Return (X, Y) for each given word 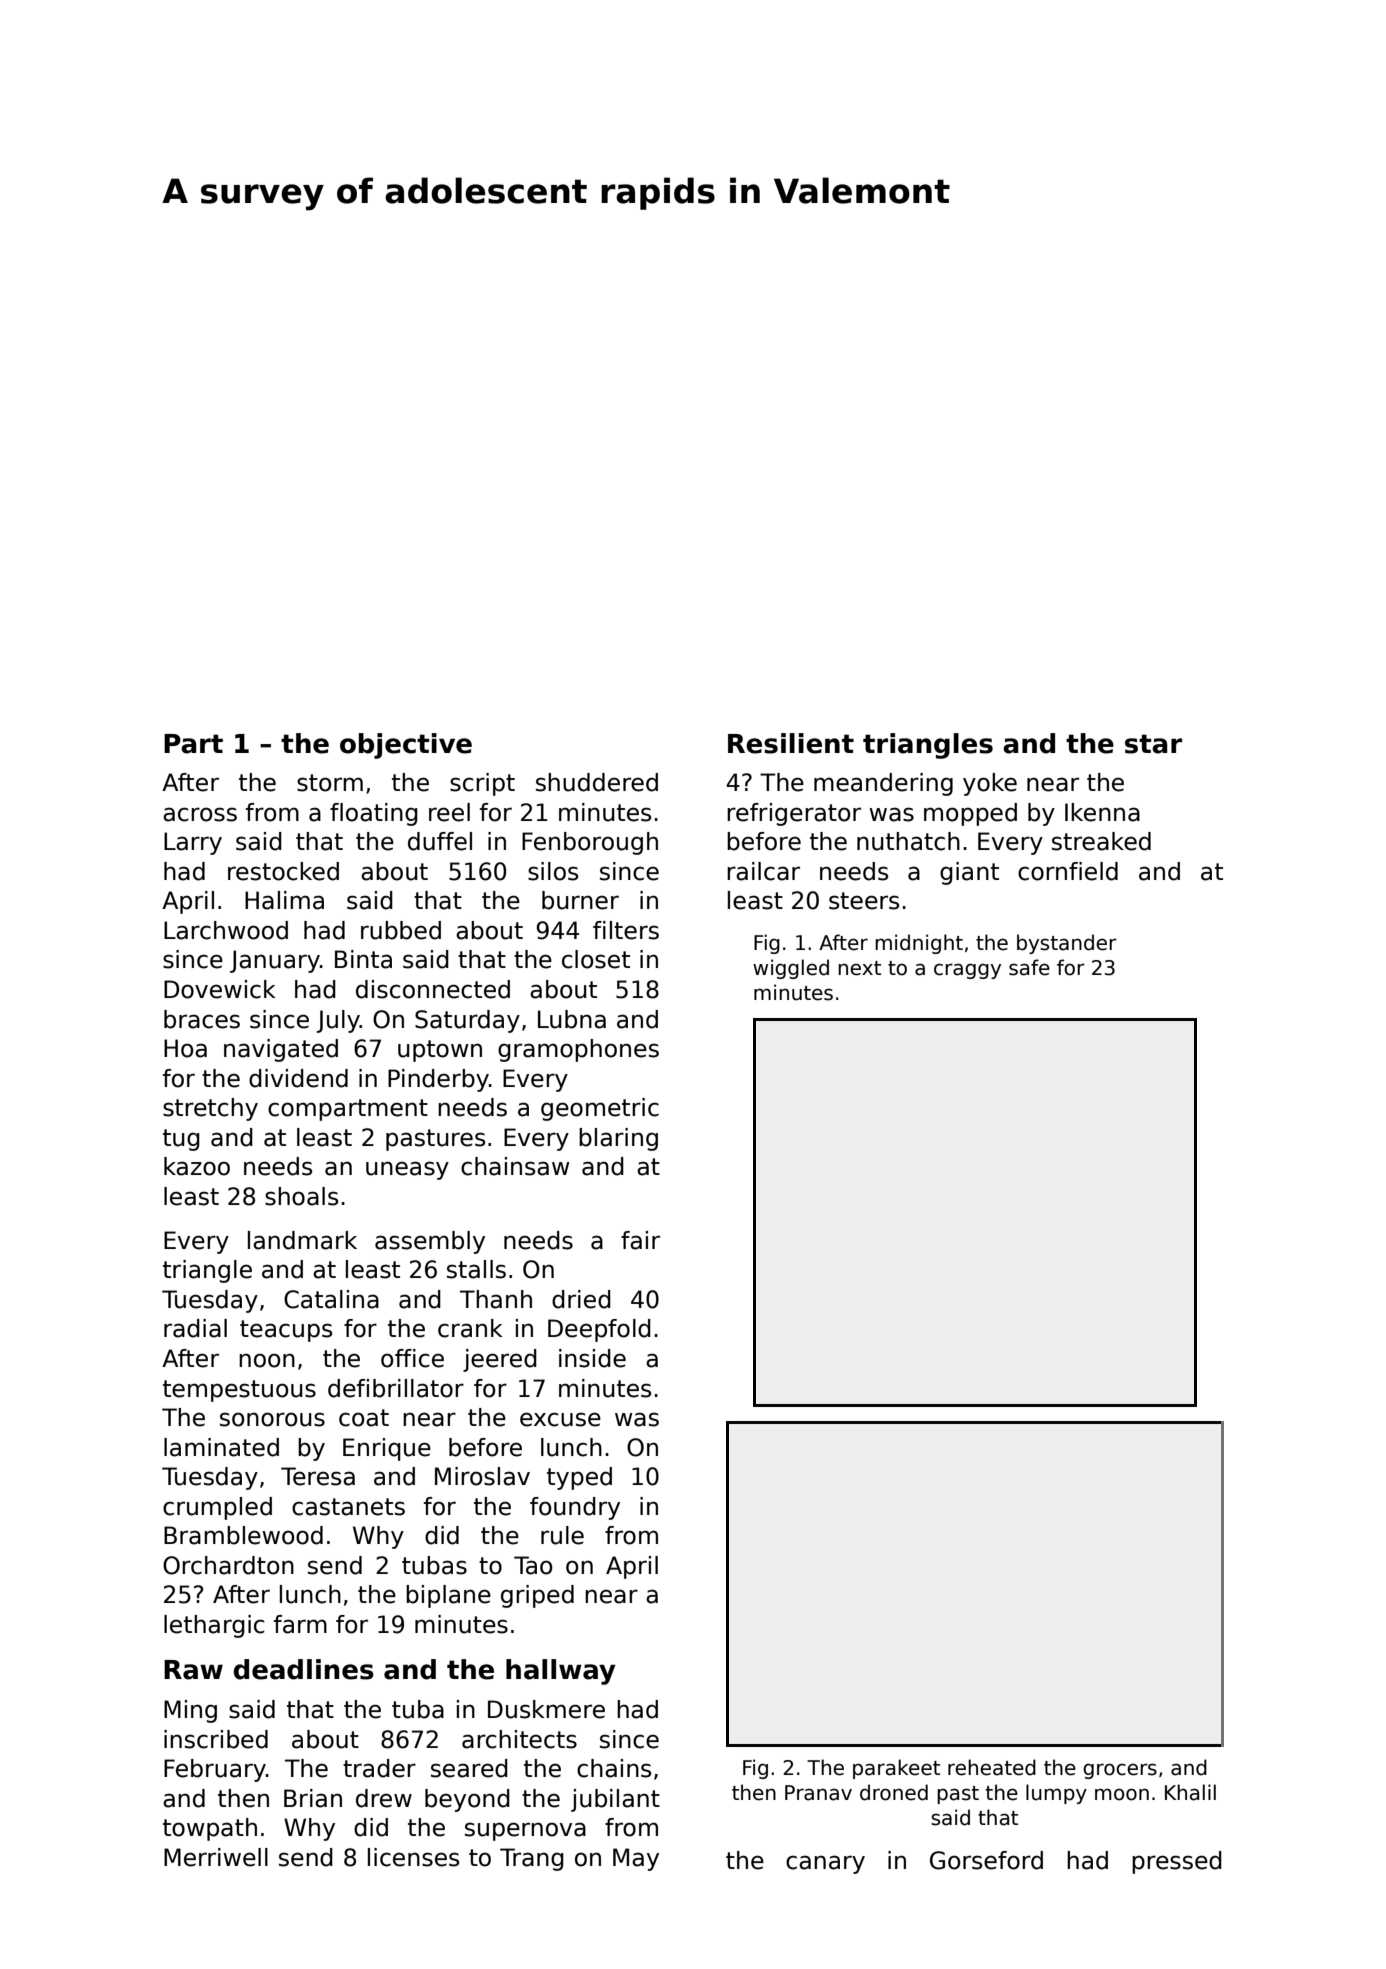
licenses (413, 1857)
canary (825, 1864)
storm (330, 783)
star (1153, 744)
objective (406, 746)
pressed (1177, 1862)
